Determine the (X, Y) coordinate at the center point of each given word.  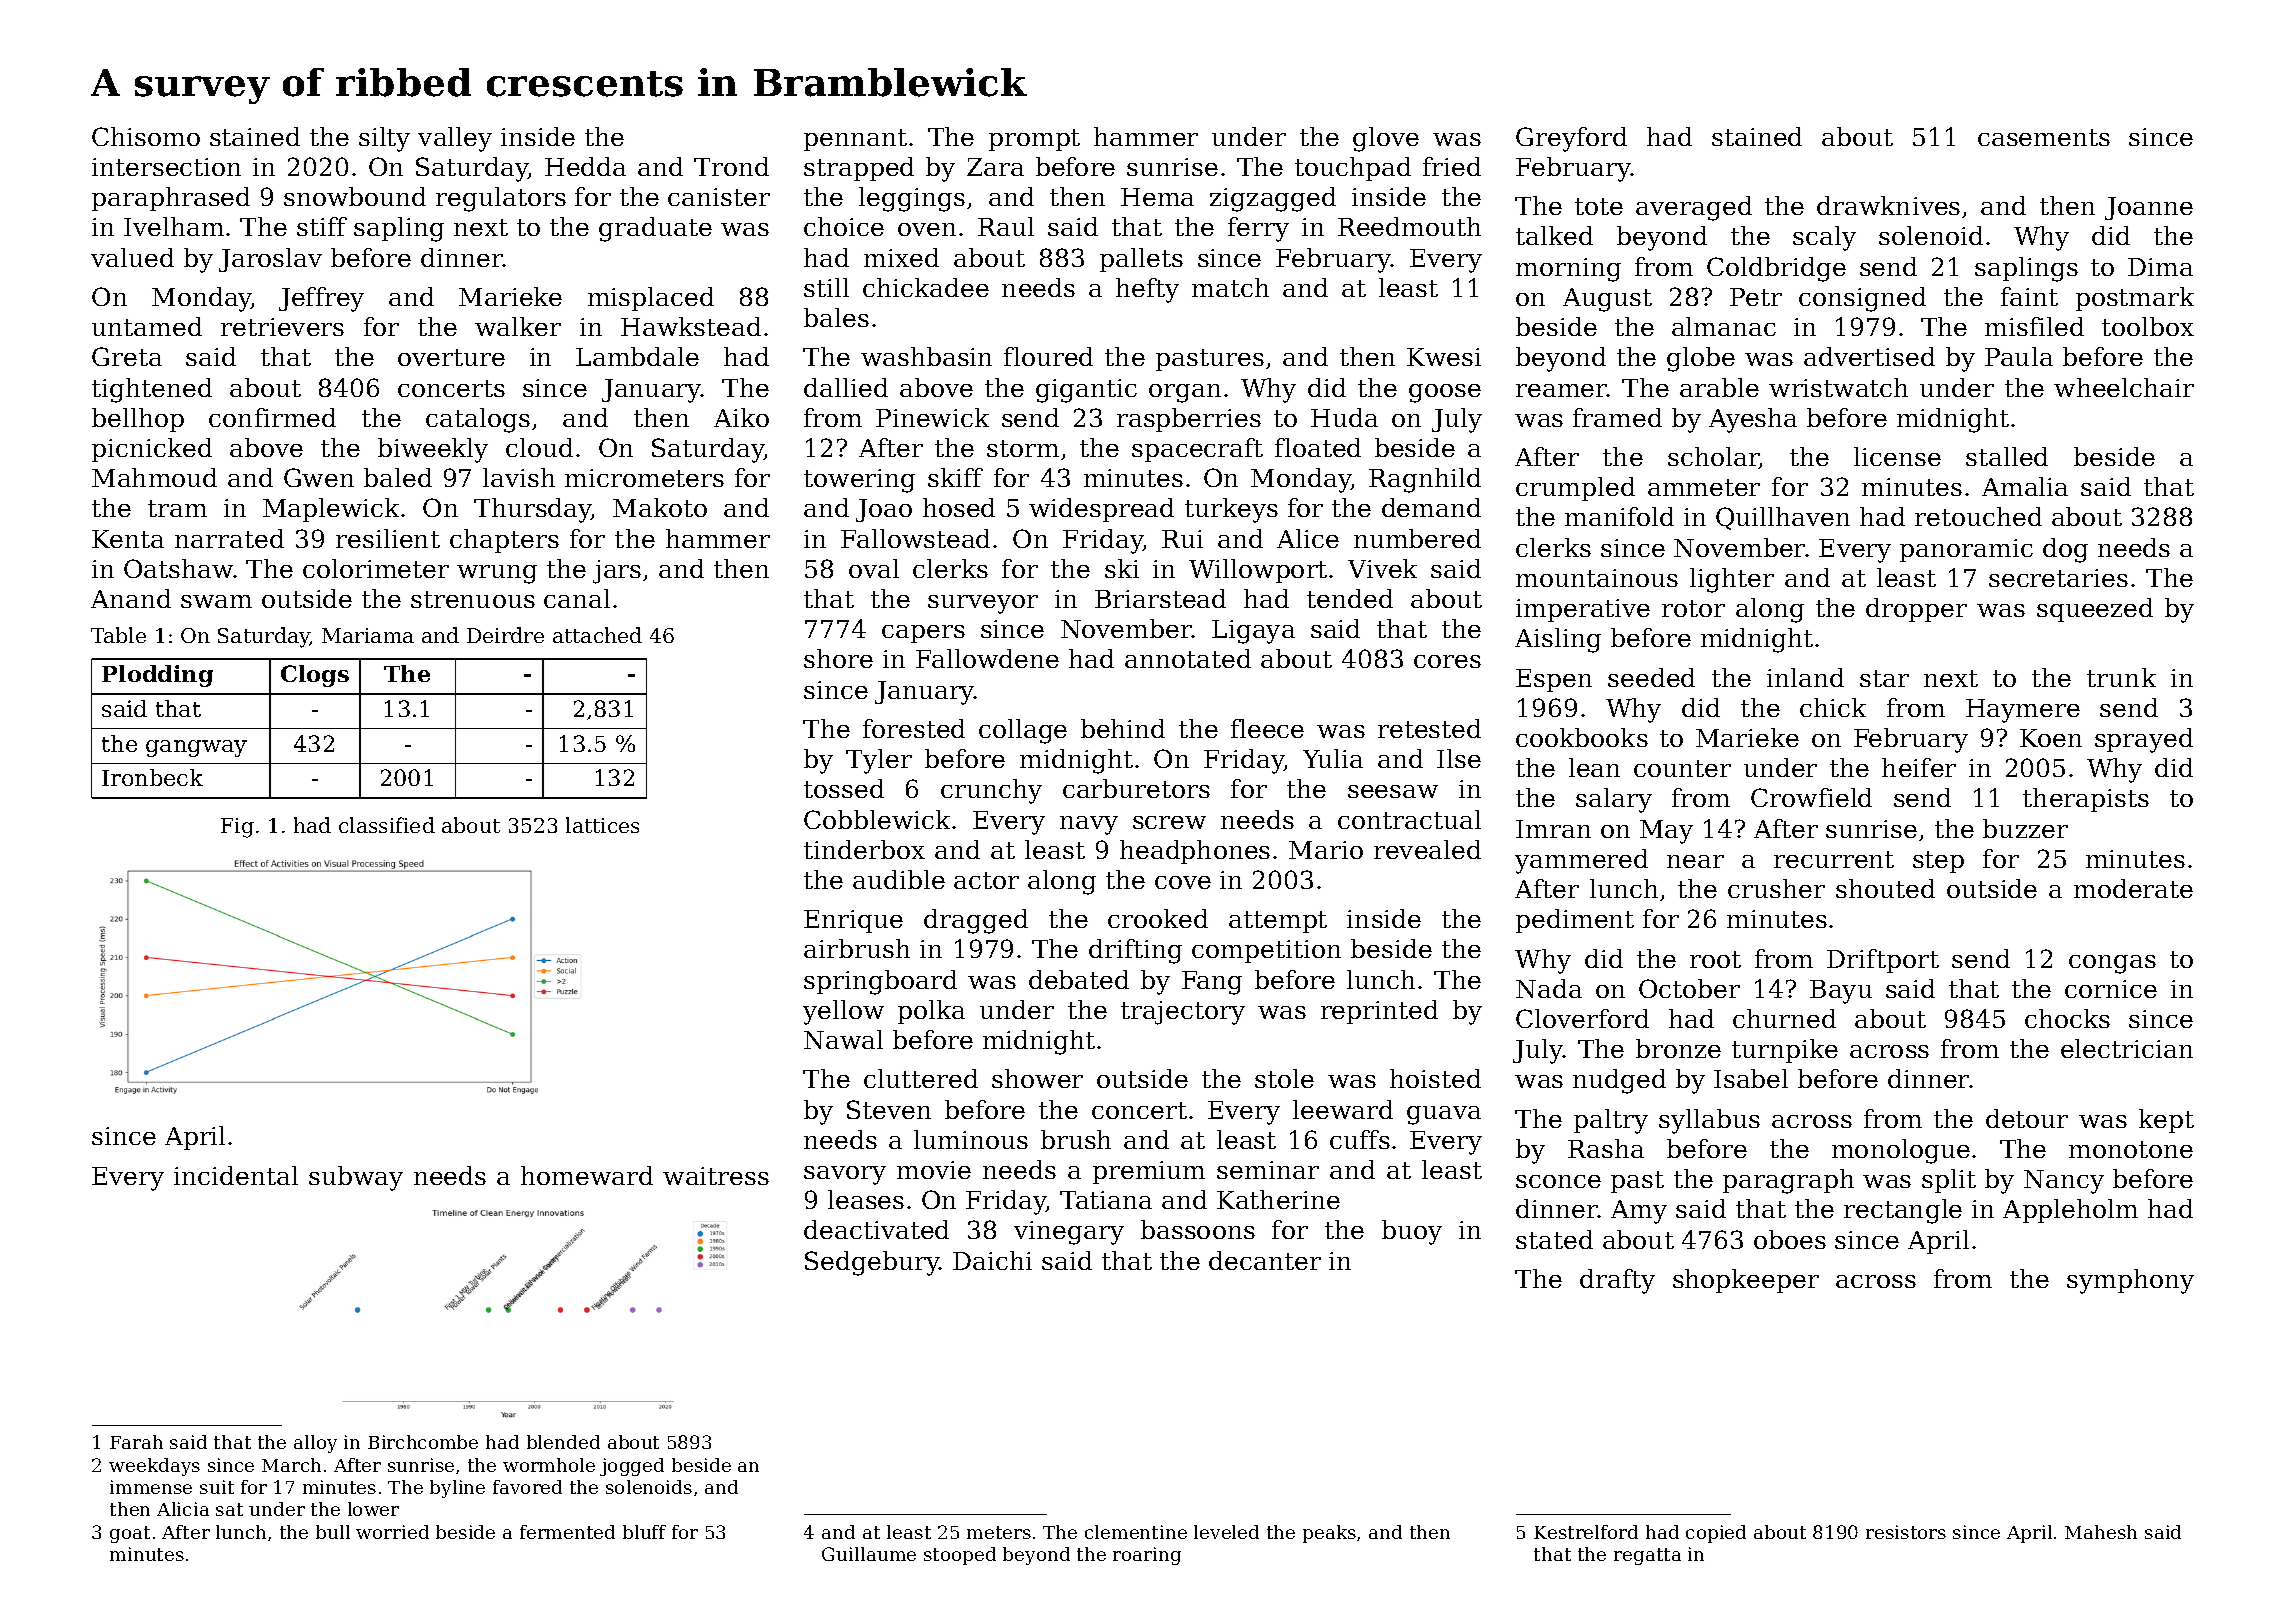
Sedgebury (872, 1263)
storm (1023, 448)
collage (1023, 731)
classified (387, 825)
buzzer (2025, 828)
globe (1701, 359)
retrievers (282, 327)
